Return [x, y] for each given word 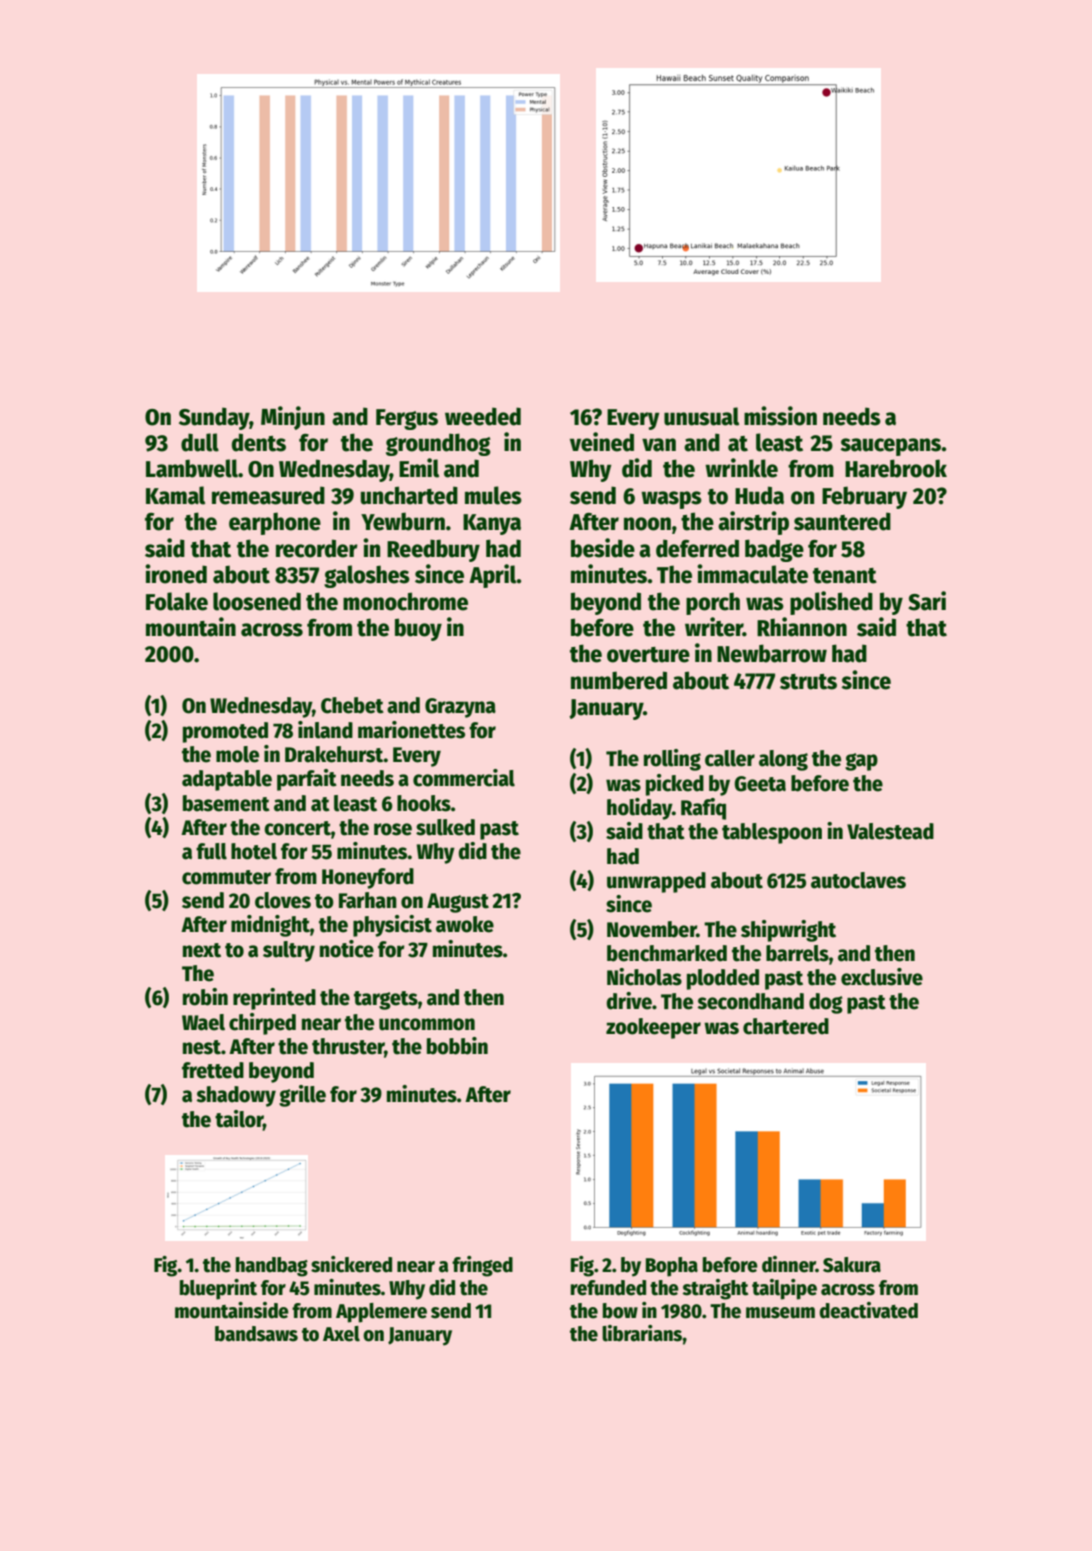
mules [493, 495]
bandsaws [256, 1334]
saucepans [890, 447]
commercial [464, 778]
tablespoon [772, 833]
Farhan [368, 900]
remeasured [268, 495]
